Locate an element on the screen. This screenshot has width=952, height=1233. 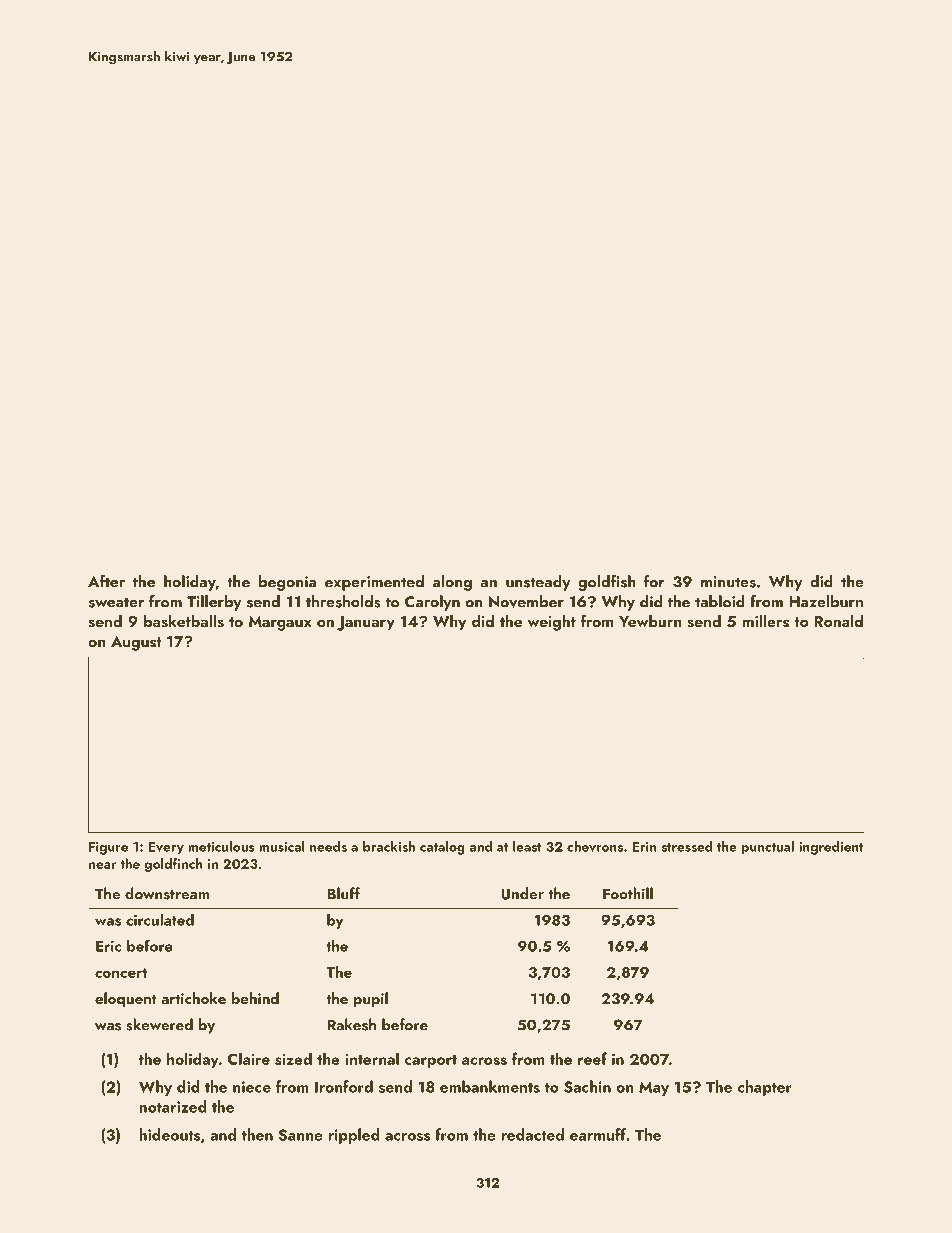
Under is located at coordinates (522, 893).
